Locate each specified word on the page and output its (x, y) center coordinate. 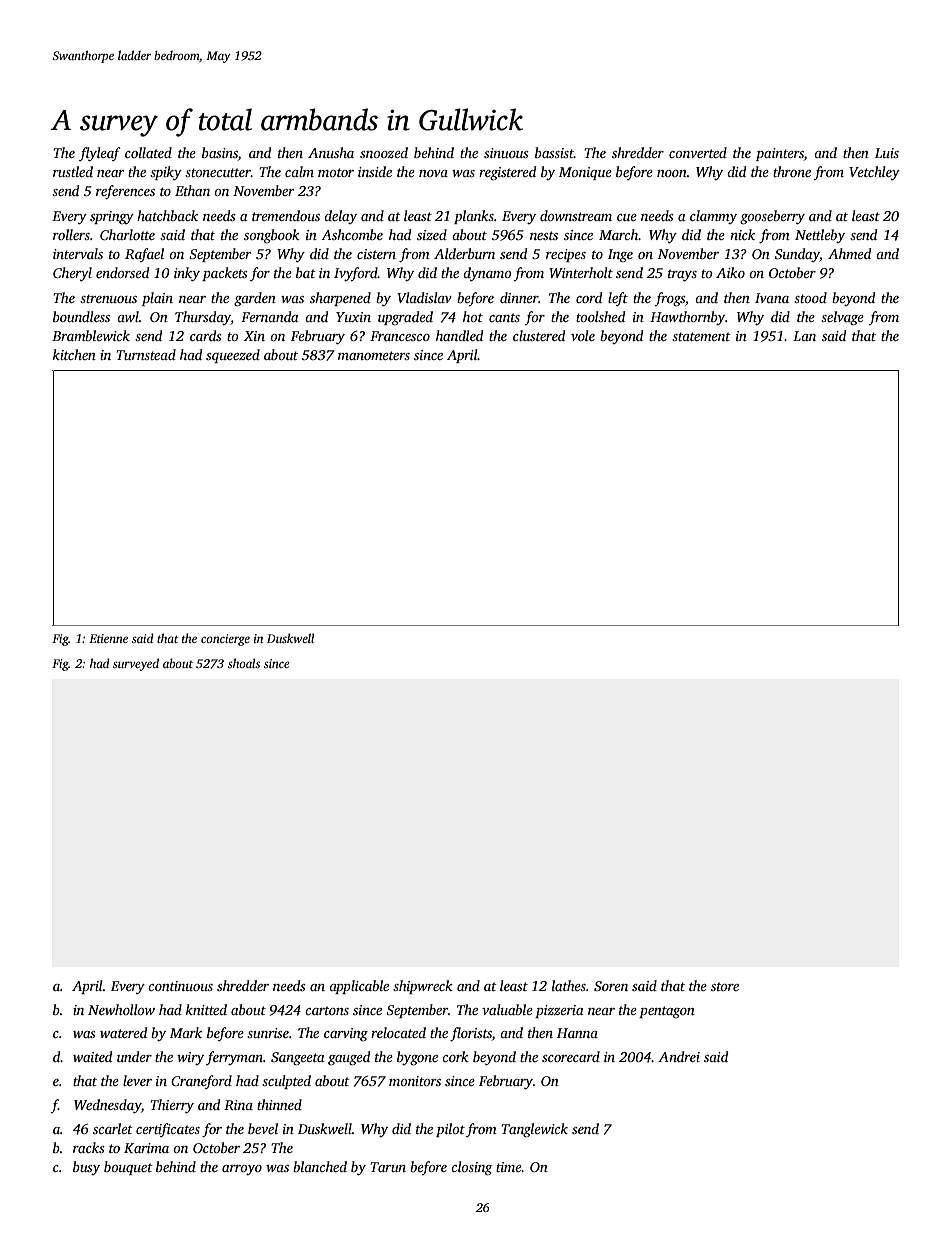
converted (698, 152)
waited (92, 1056)
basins (220, 152)
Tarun (388, 1167)
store (725, 986)
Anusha (331, 152)
